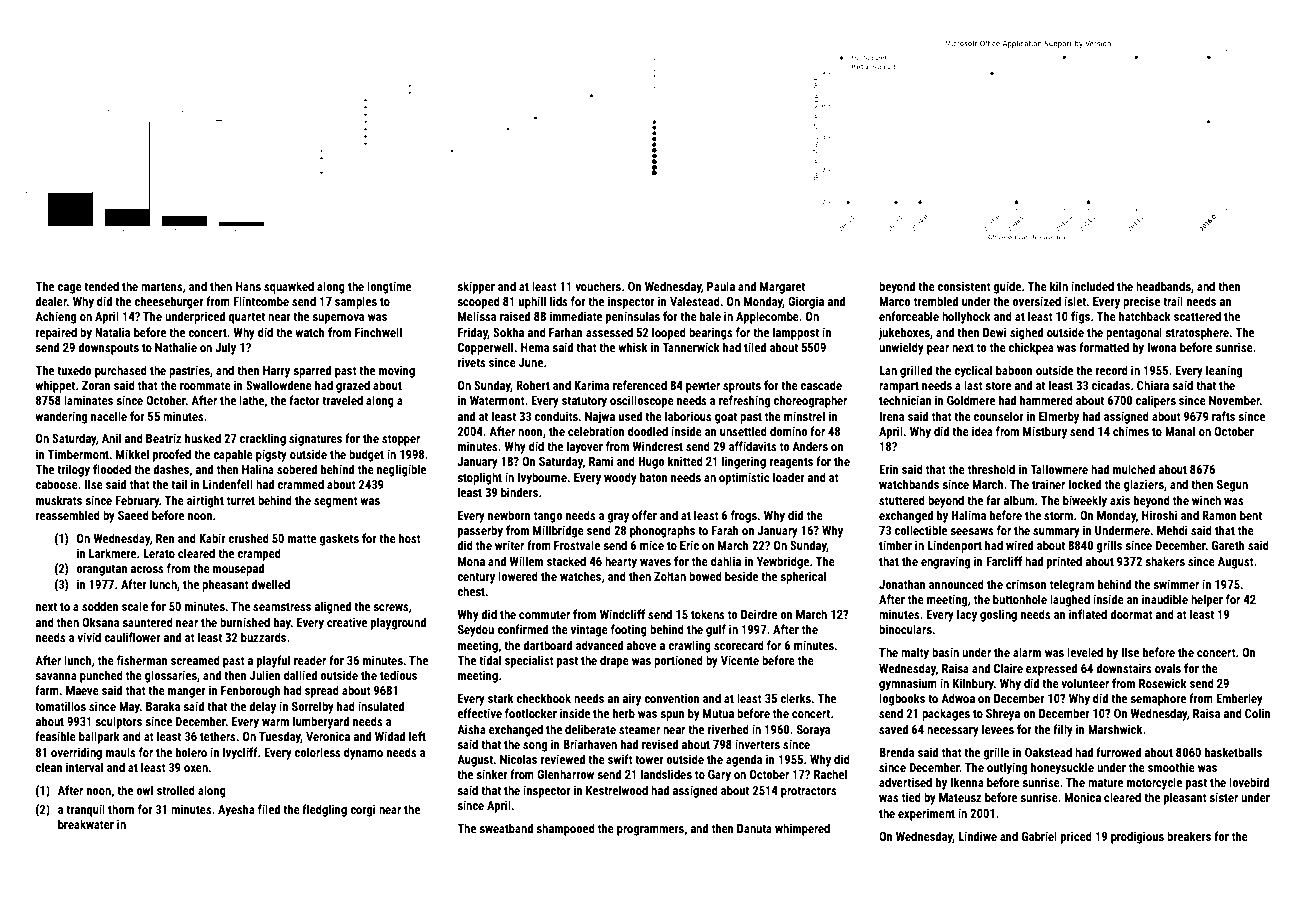 This page has height=924, width=1308. Describe the element at coordinates (789, 477) in the page. I see `loader` at that location.
